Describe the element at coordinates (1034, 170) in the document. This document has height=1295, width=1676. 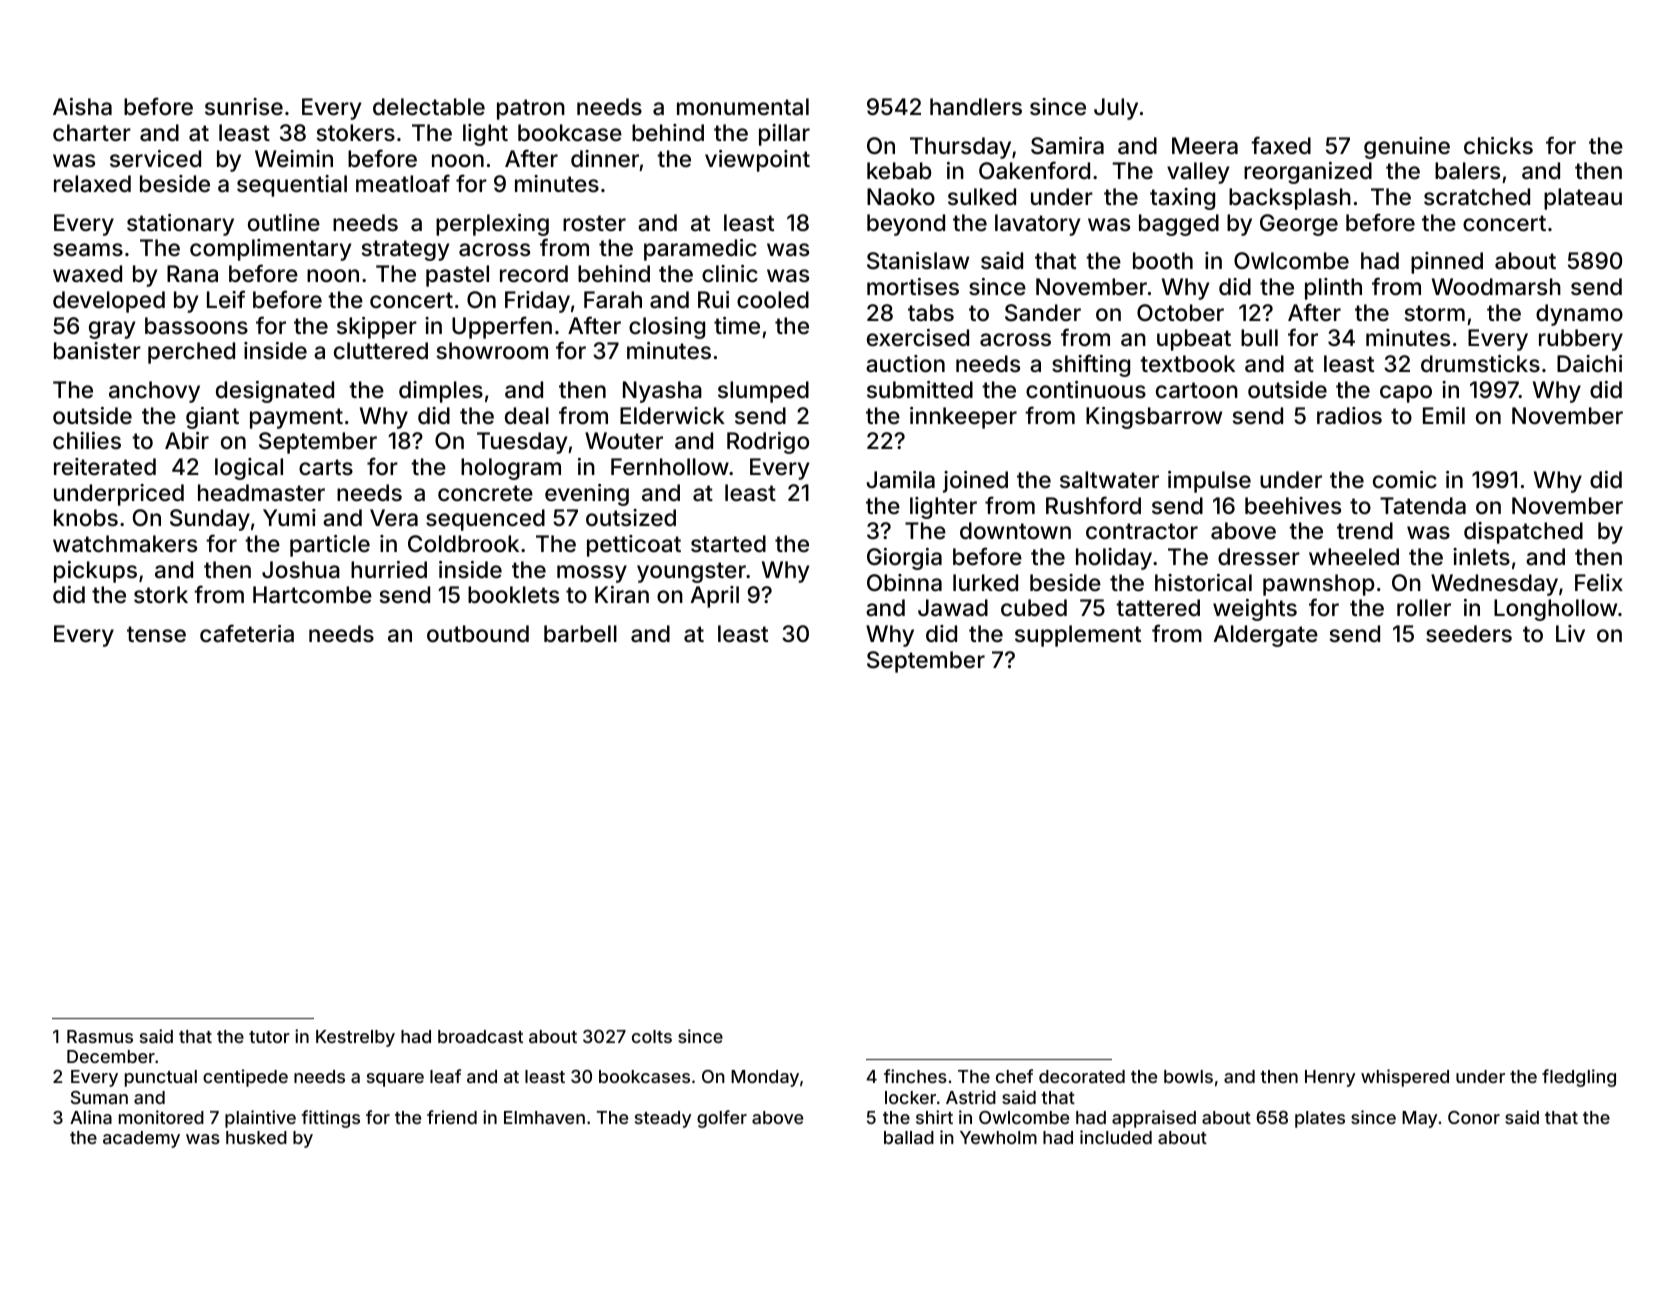
I see `Oakenford` at that location.
